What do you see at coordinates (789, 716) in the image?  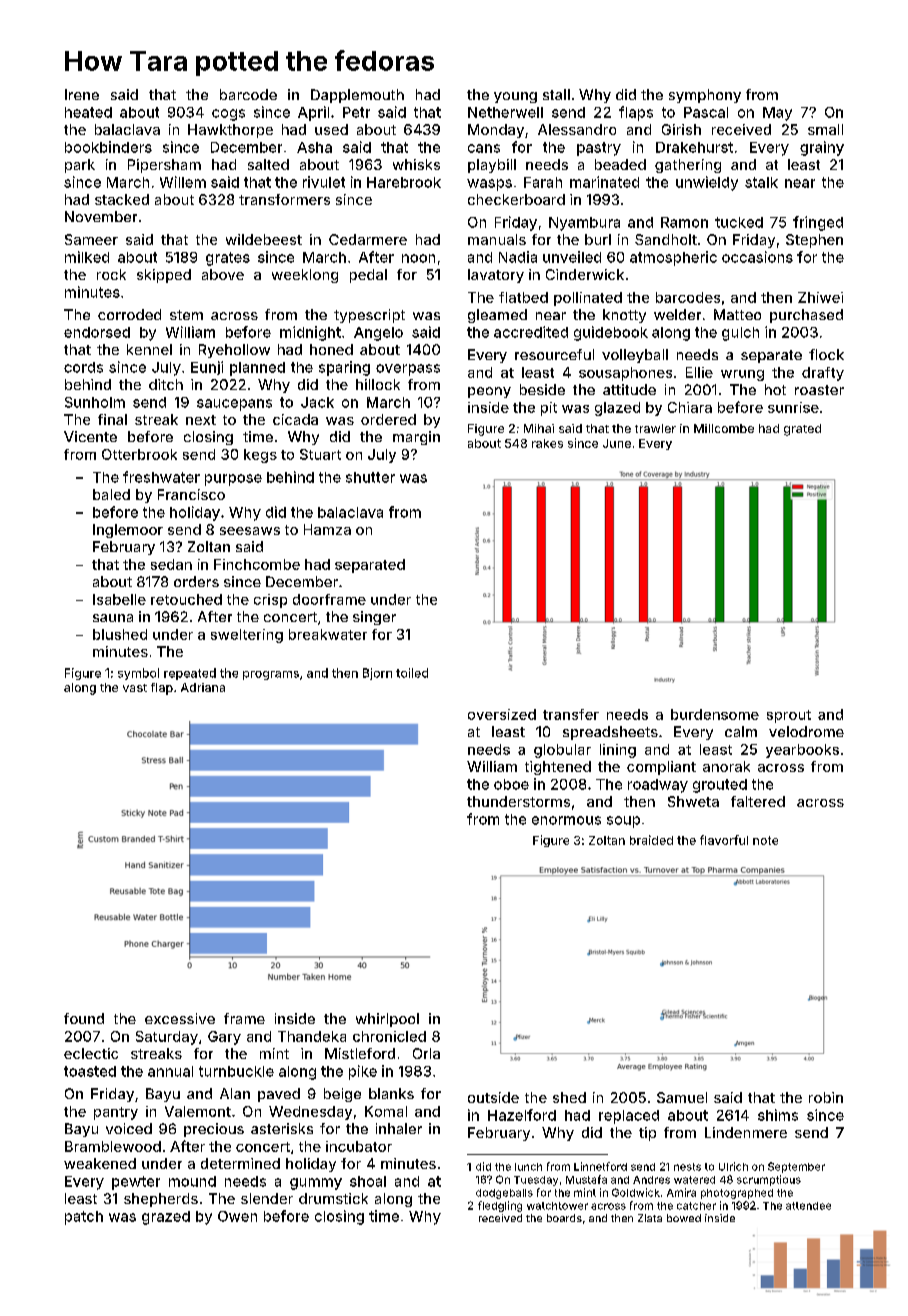 I see `sprout` at bounding box center [789, 716].
